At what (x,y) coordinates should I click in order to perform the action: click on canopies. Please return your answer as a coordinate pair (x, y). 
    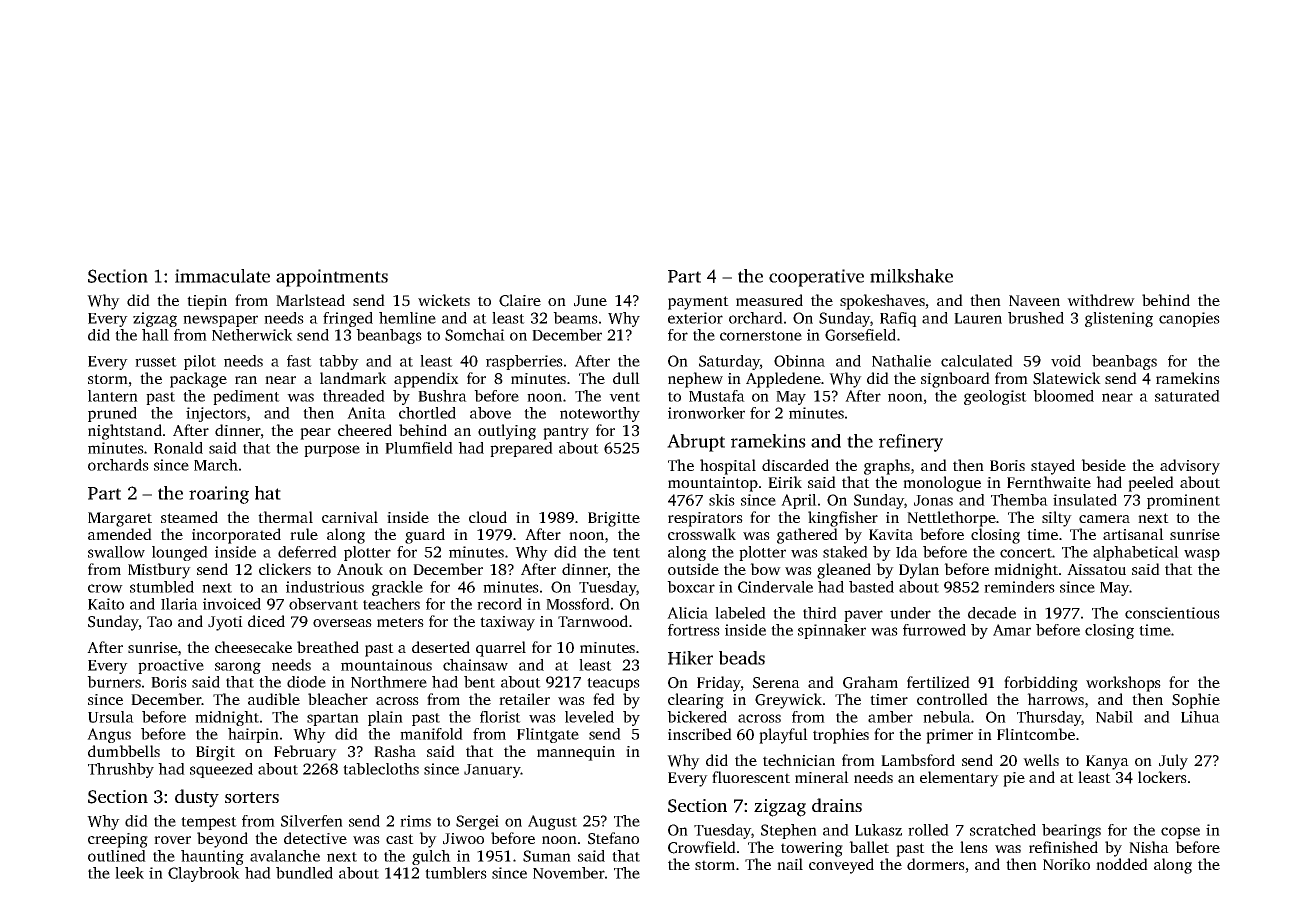
    Looking at the image, I should click on (1189, 319).
